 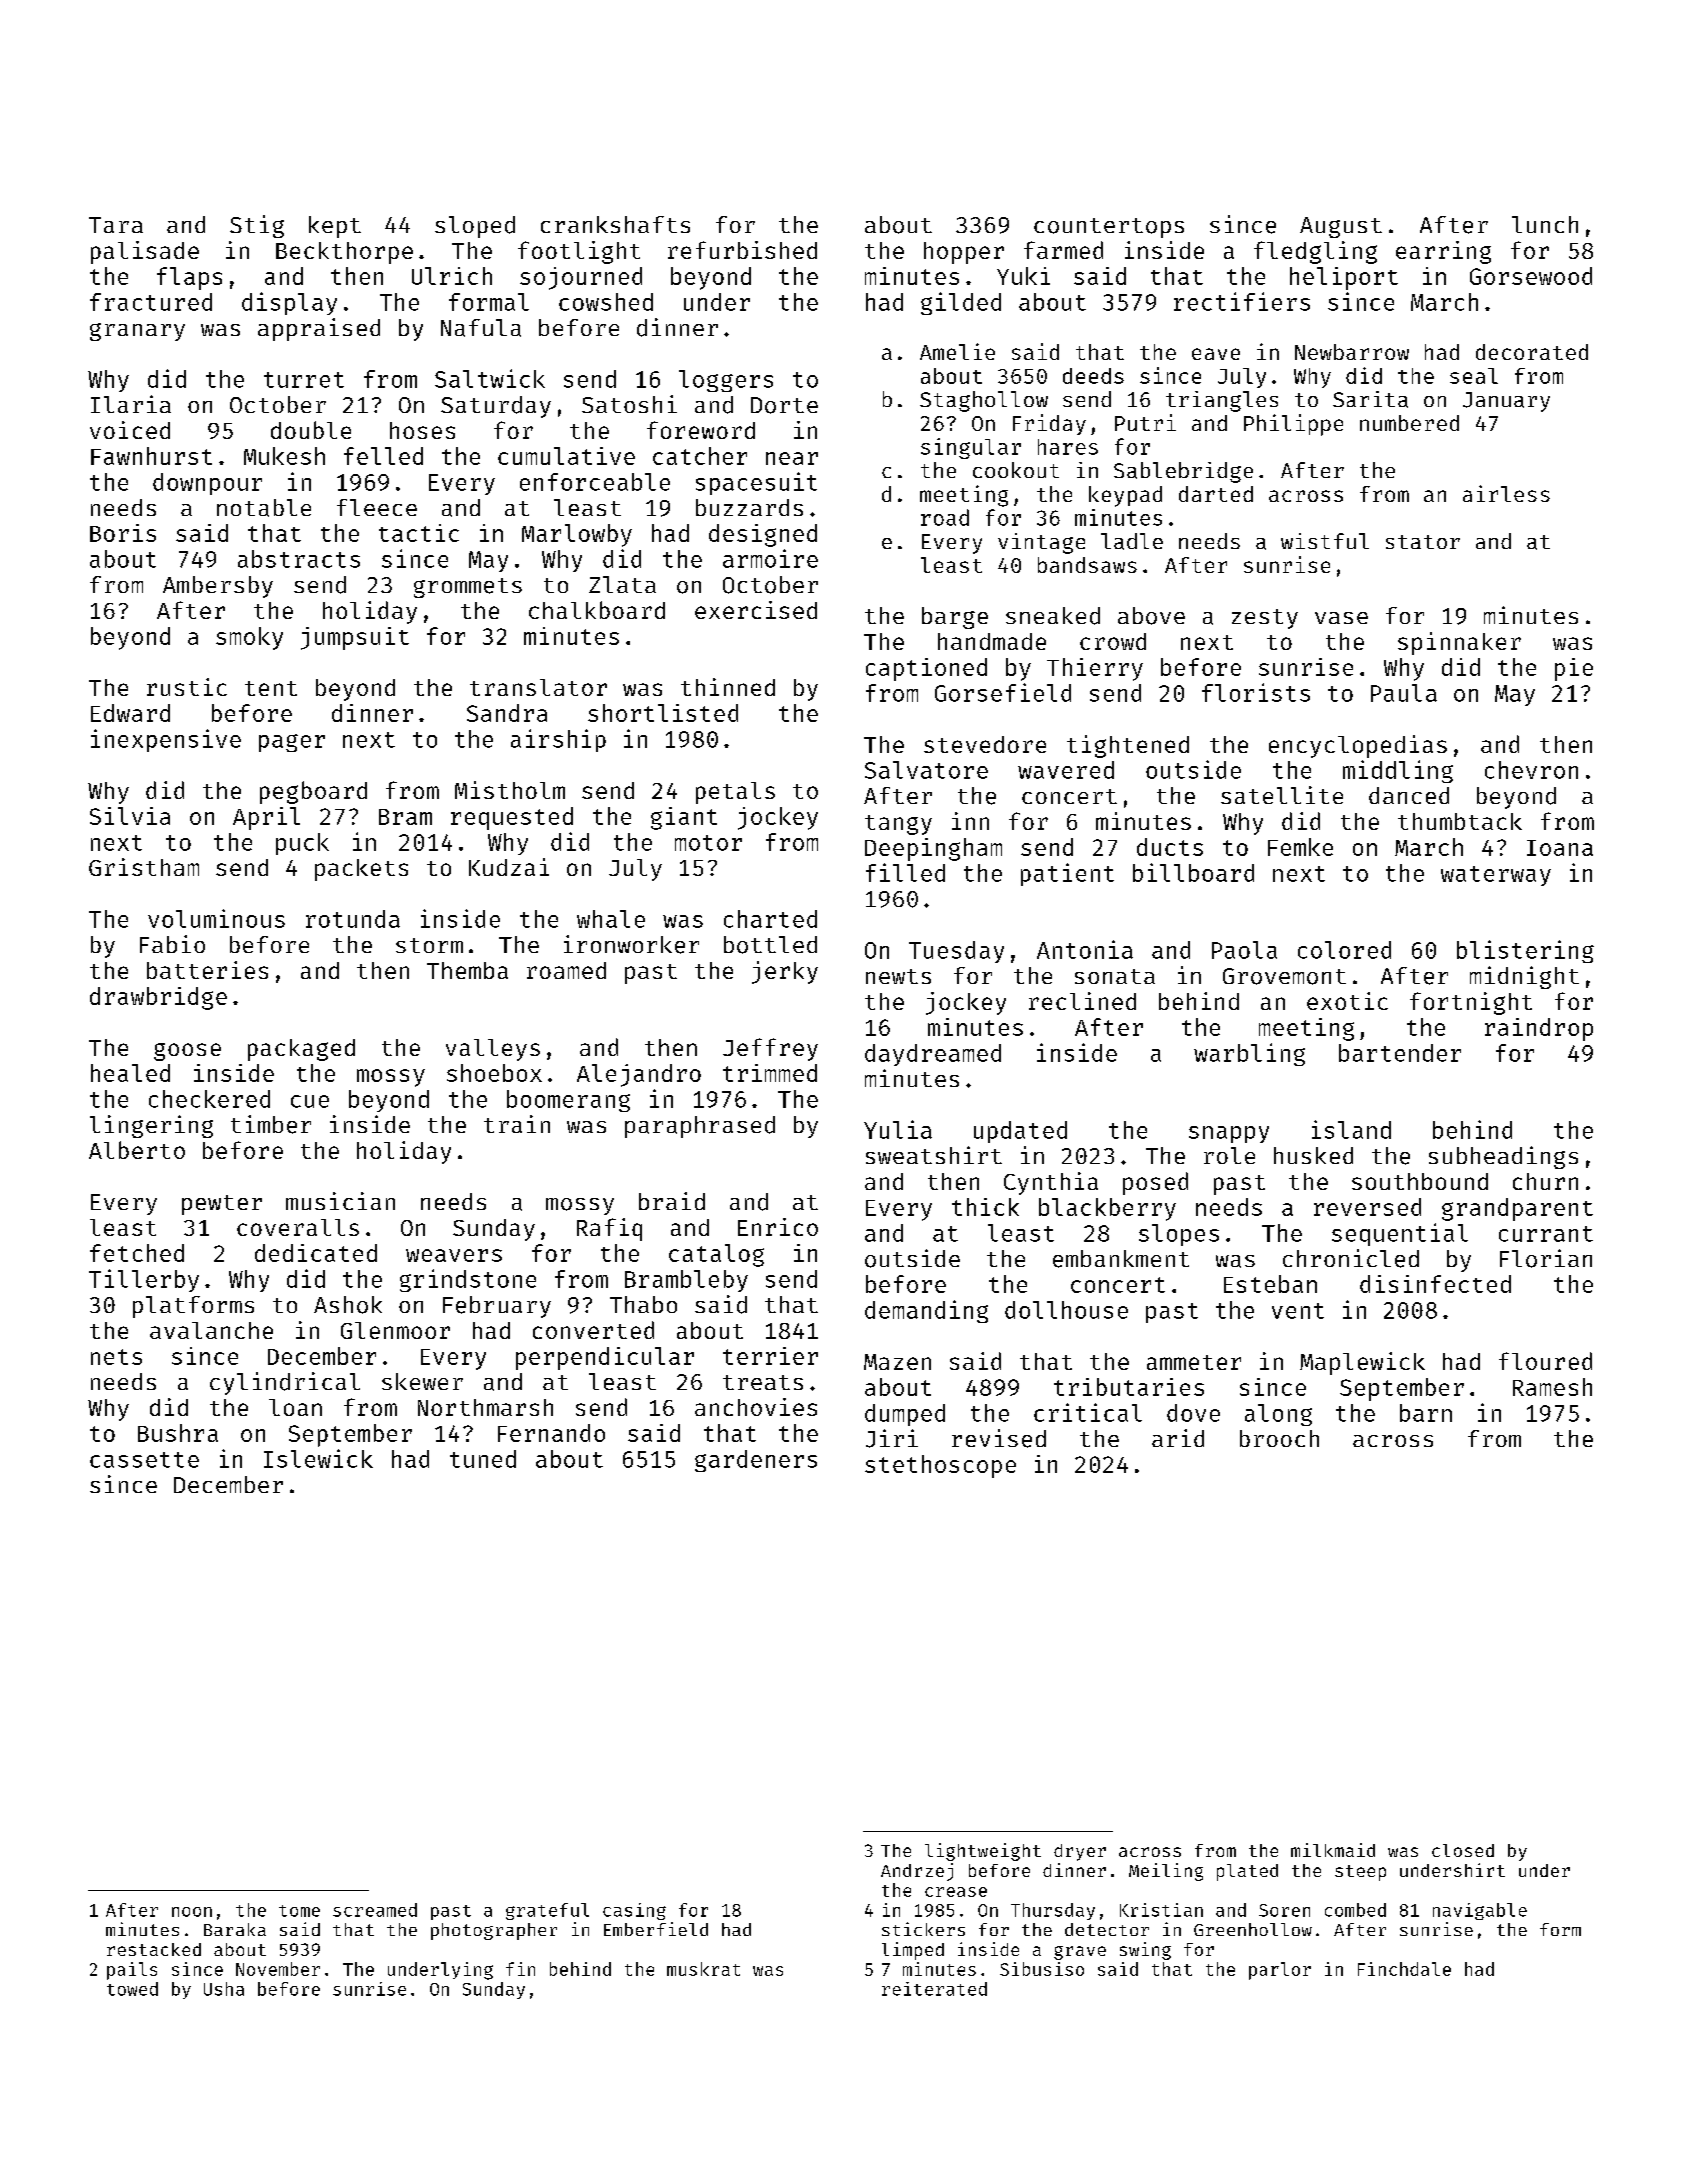 I want to click on billboard, so click(x=1193, y=872).
